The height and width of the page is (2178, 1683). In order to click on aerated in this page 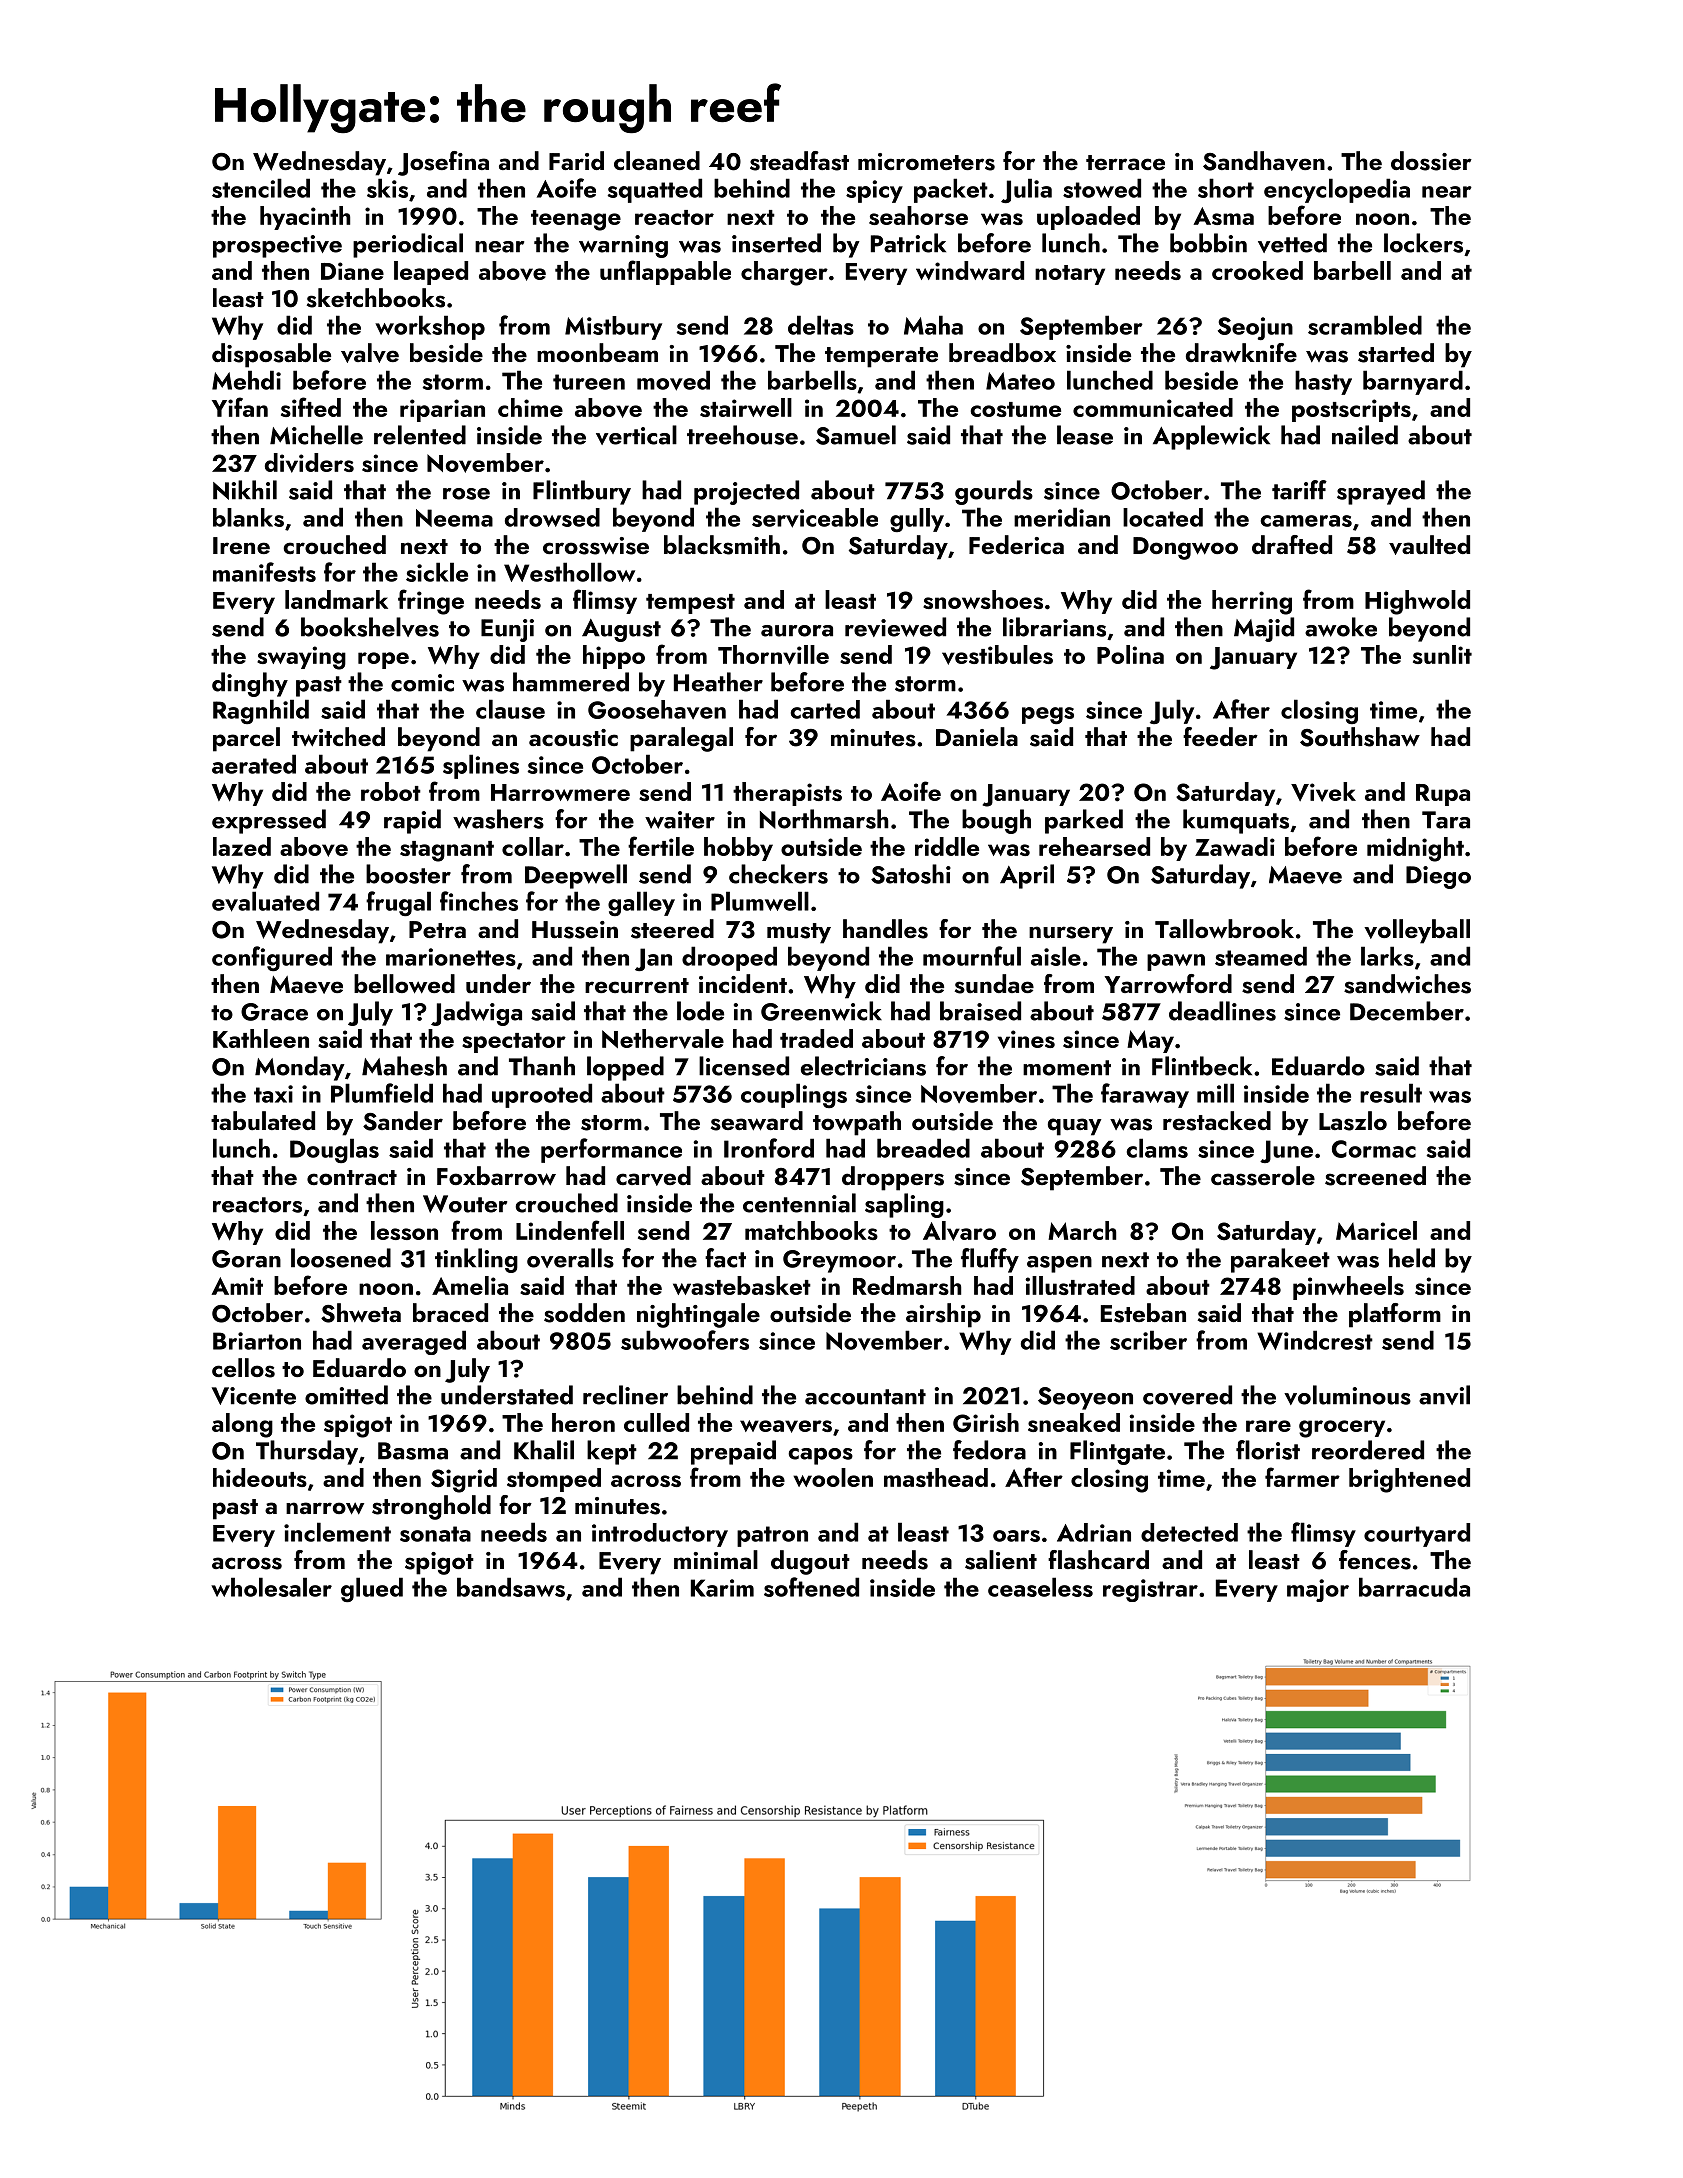, I will do `click(254, 764)`.
